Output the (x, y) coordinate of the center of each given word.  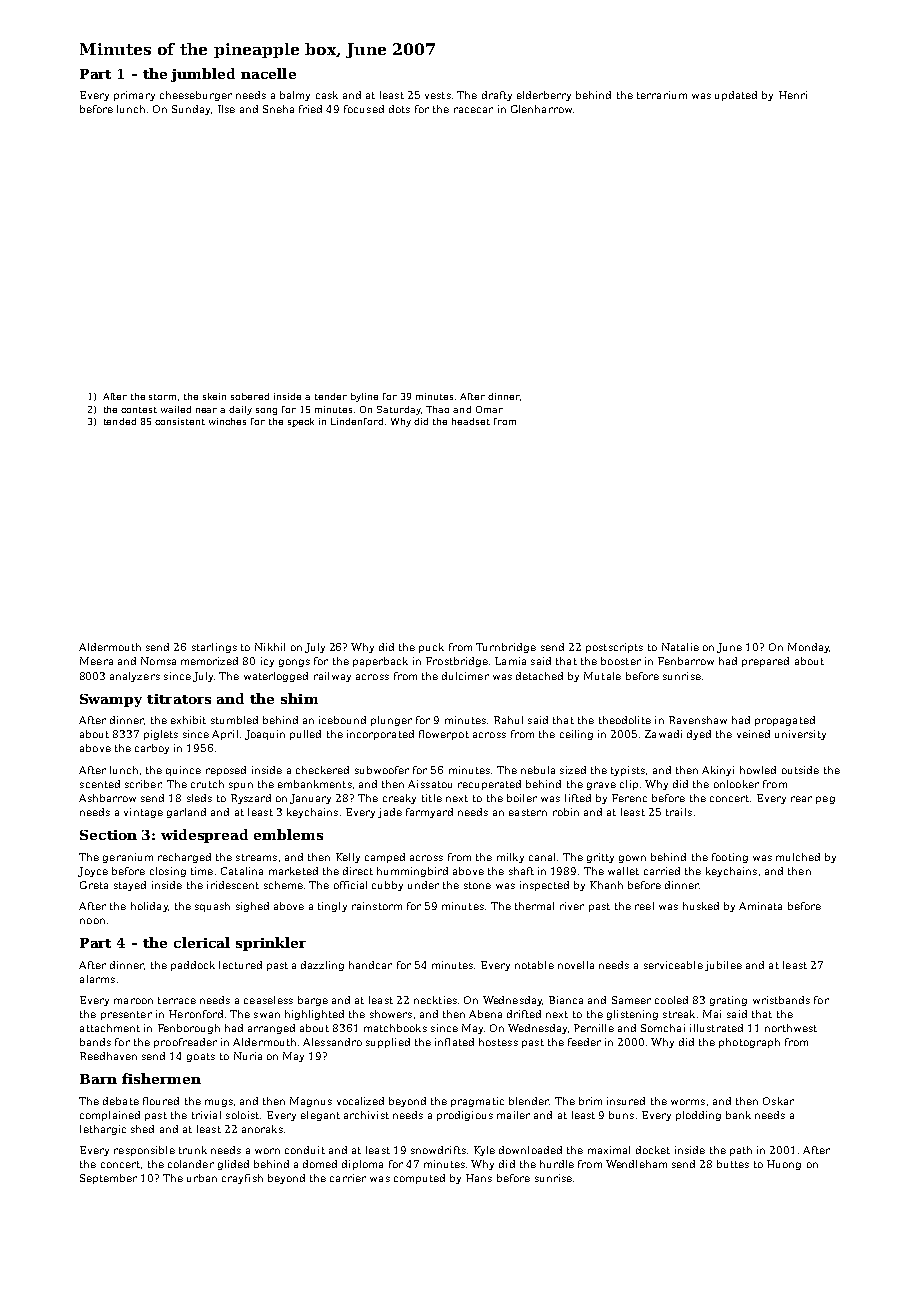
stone (477, 885)
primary (134, 96)
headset (471, 421)
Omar (489, 409)
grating (728, 1001)
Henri (793, 95)
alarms (97, 979)
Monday (808, 648)
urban (202, 1178)
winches (227, 421)
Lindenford (357, 421)
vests (438, 95)
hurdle (557, 1164)
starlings (214, 648)
